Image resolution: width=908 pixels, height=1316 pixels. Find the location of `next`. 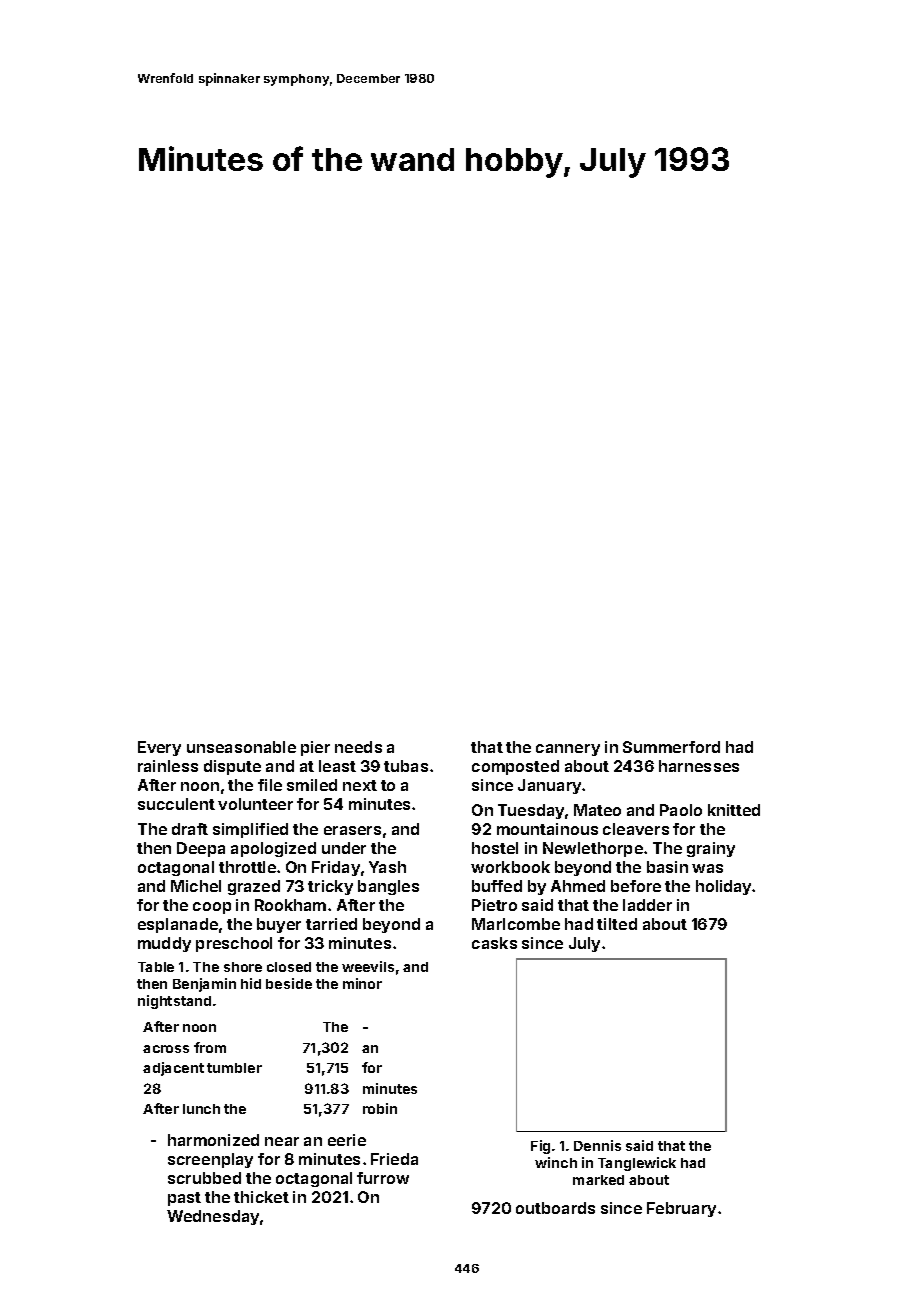

next is located at coordinates (360, 785).
